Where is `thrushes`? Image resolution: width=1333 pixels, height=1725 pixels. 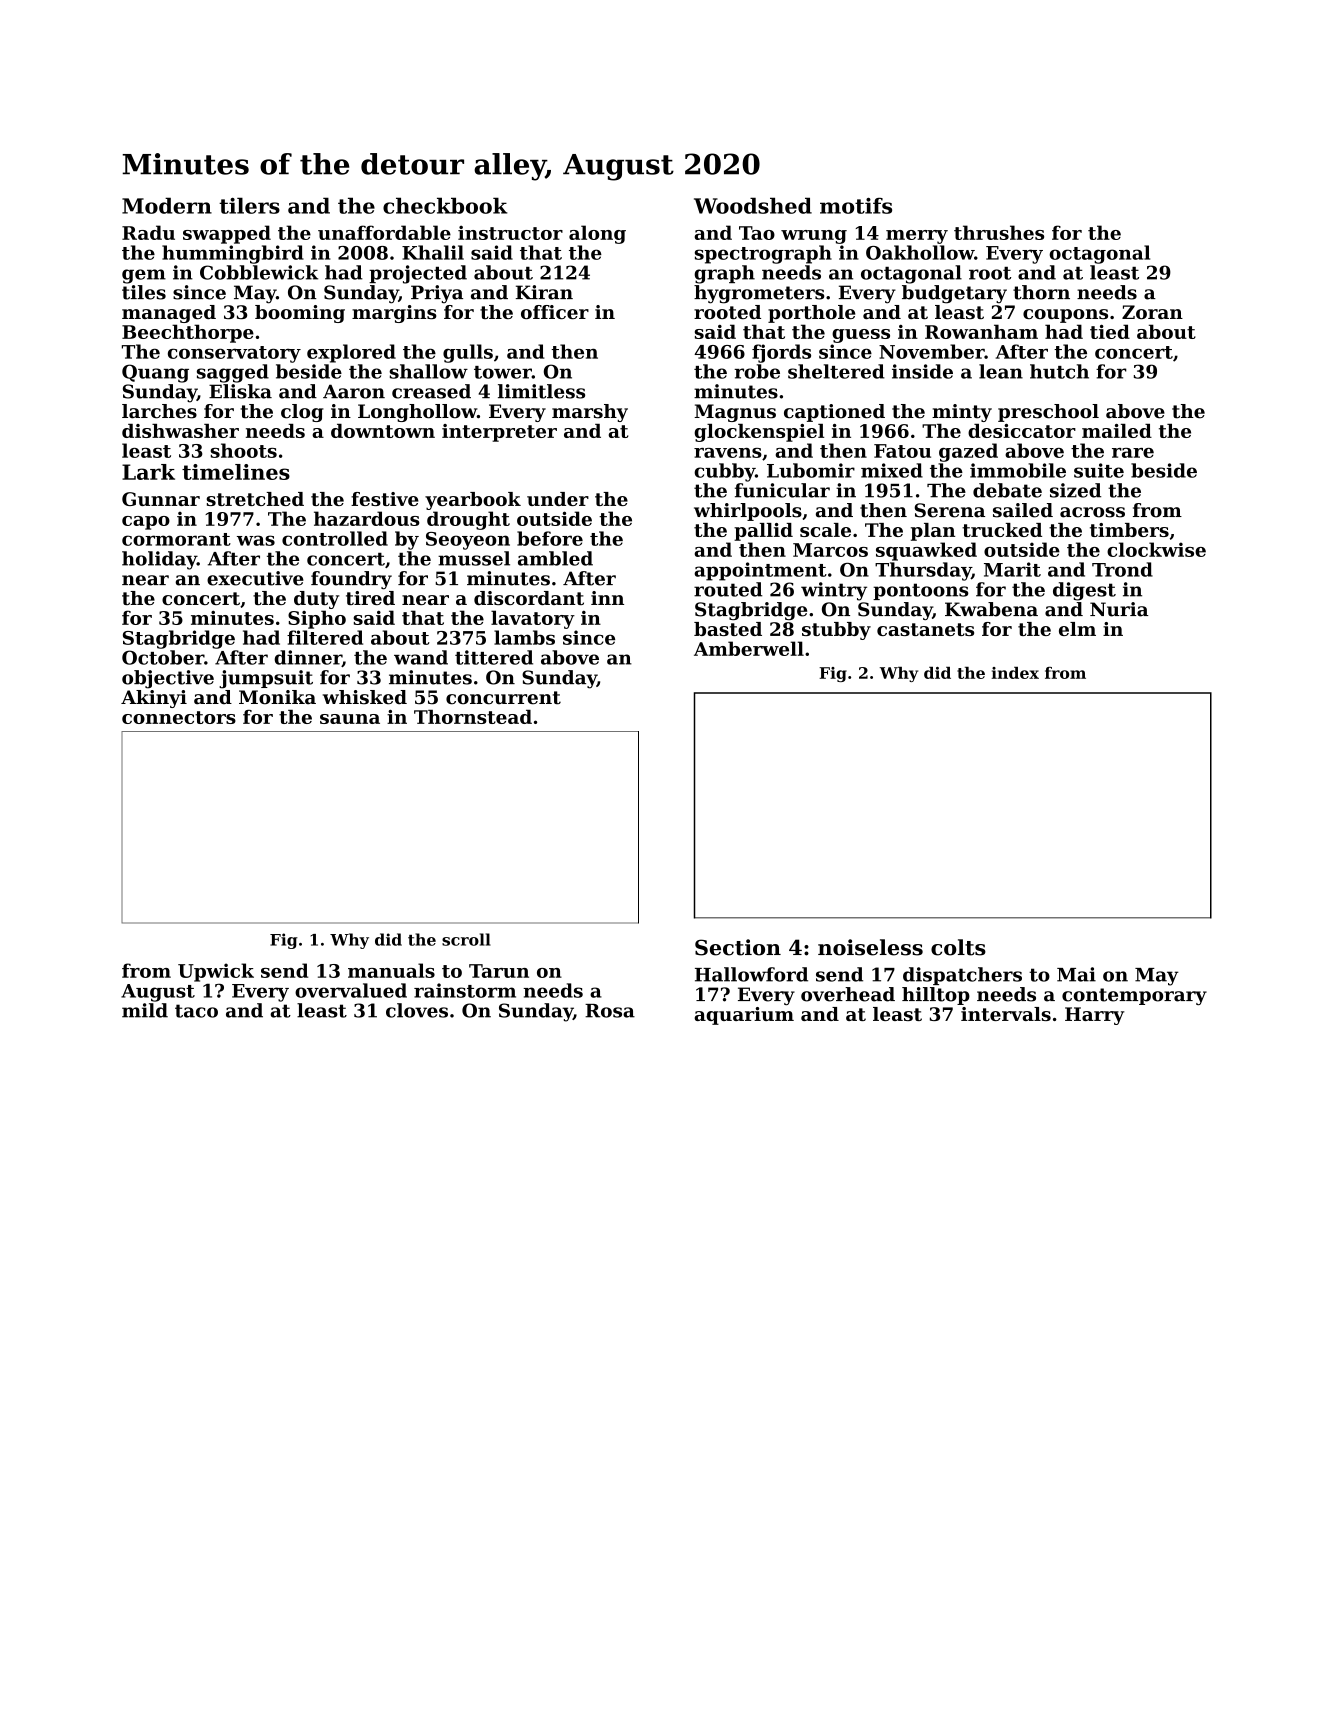
thrushes is located at coordinates (999, 232).
